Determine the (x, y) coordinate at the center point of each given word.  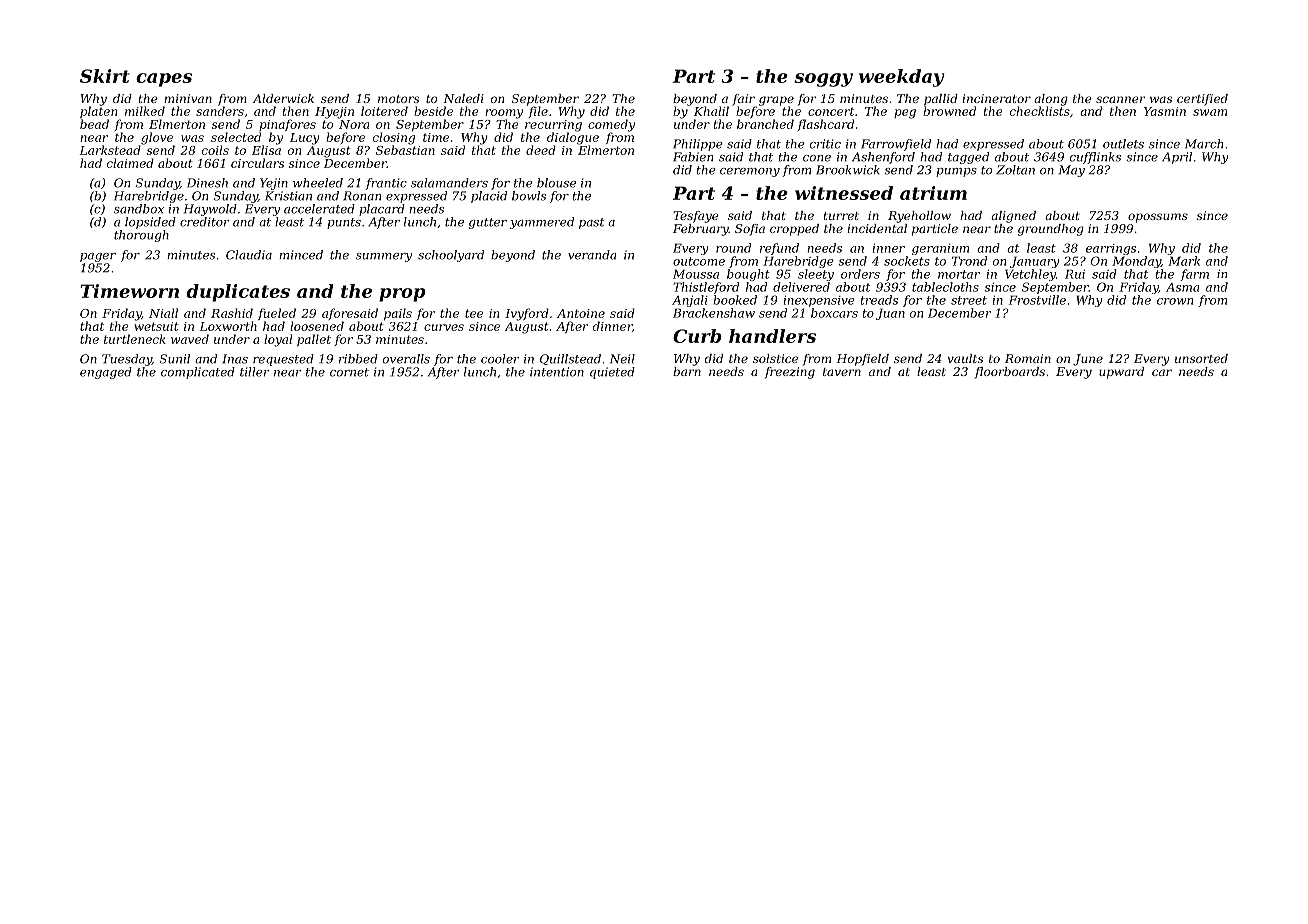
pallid (941, 100)
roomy (504, 114)
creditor (205, 222)
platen (98, 112)
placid (489, 197)
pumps (956, 172)
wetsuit (156, 326)
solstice (775, 358)
